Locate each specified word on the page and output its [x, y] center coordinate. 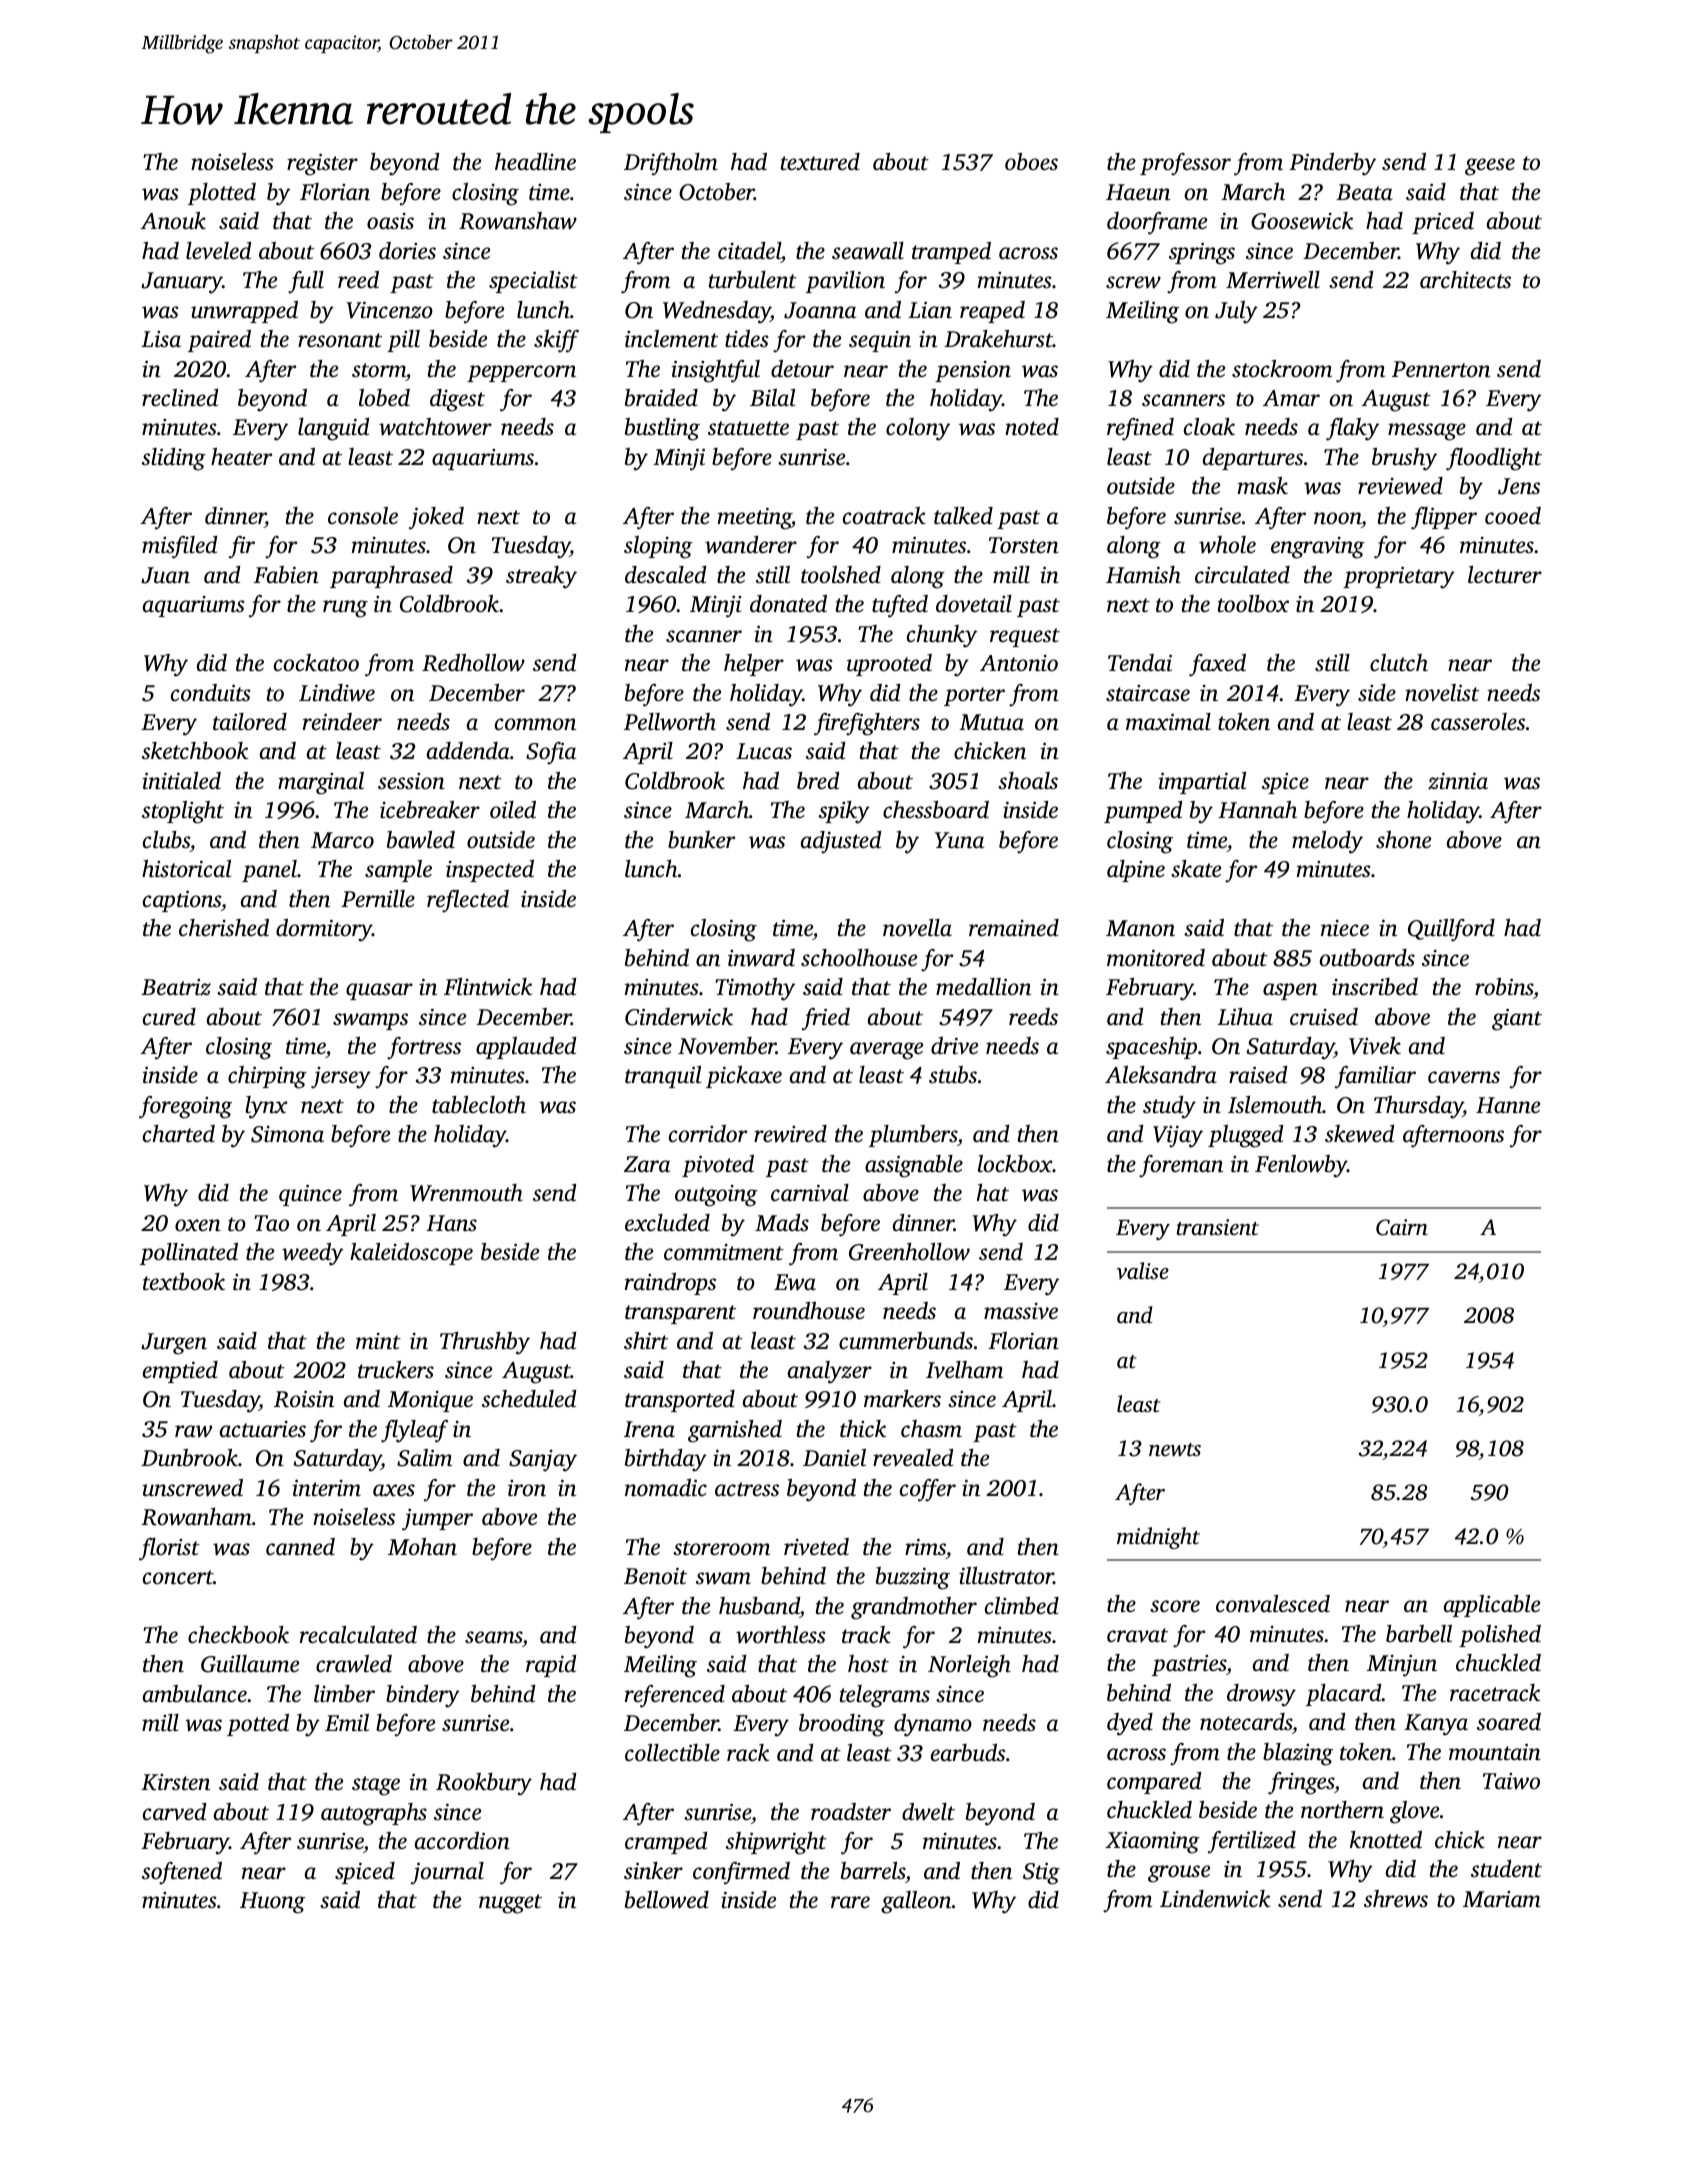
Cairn [1402, 1227]
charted [179, 1134]
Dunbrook [189, 1458]
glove [1414, 1812]
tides [746, 339]
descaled [665, 575]
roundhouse [809, 1311]
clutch [1399, 662]
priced [1443, 223]
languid [333, 429]
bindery [423, 1696]
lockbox [1015, 1164]
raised [1258, 1075]
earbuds [968, 1753]
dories [407, 251]
